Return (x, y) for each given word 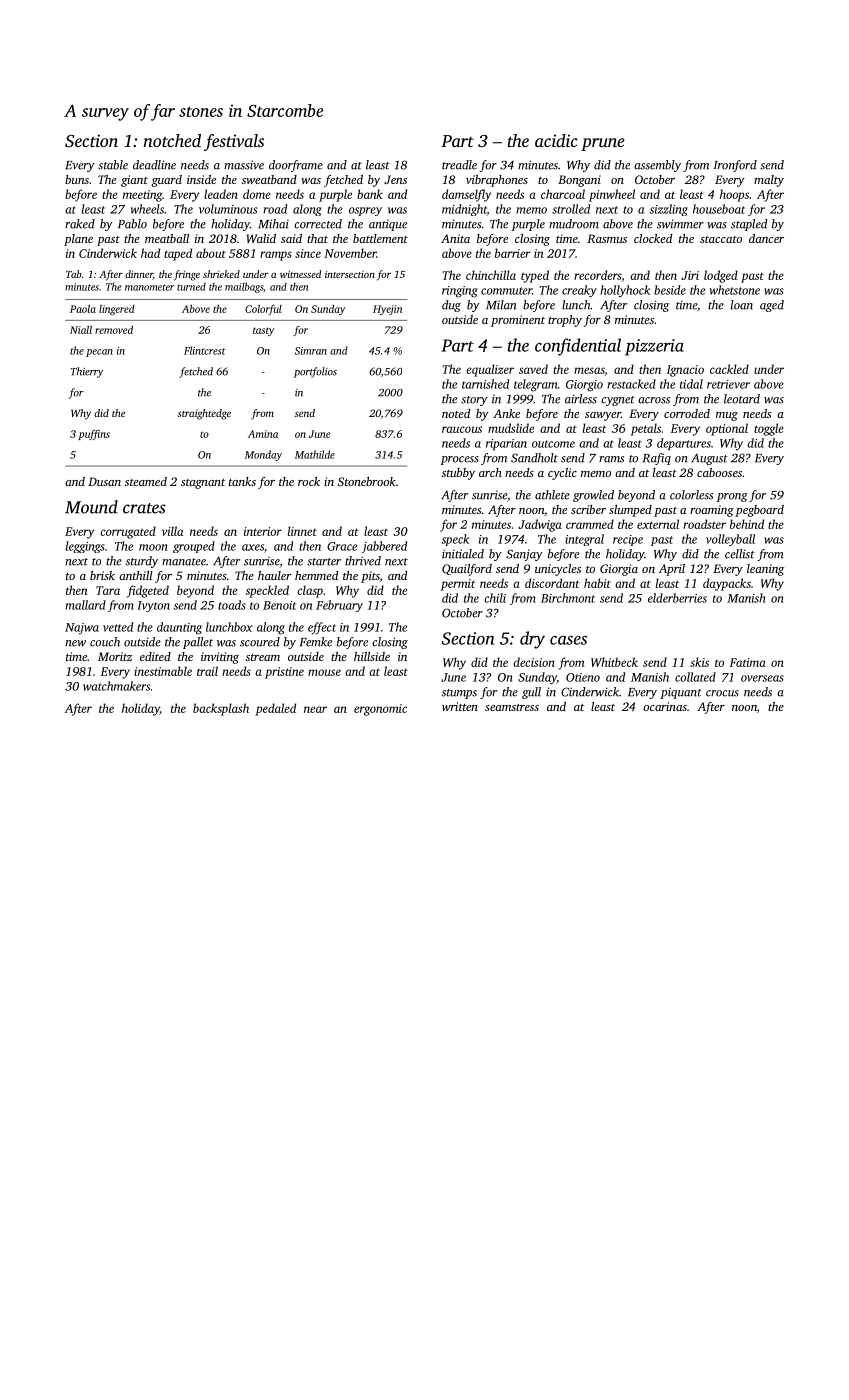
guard (166, 181)
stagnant (203, 484)
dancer (766, 238)
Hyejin (387, 310)
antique (388, 225)
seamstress (512, 707)
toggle (769, 429)
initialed (463, 554)
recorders (597, 275)
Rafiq (657, 459)
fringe (187, 275)
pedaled (275, 709)
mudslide (511, 428)
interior (263, 531)
